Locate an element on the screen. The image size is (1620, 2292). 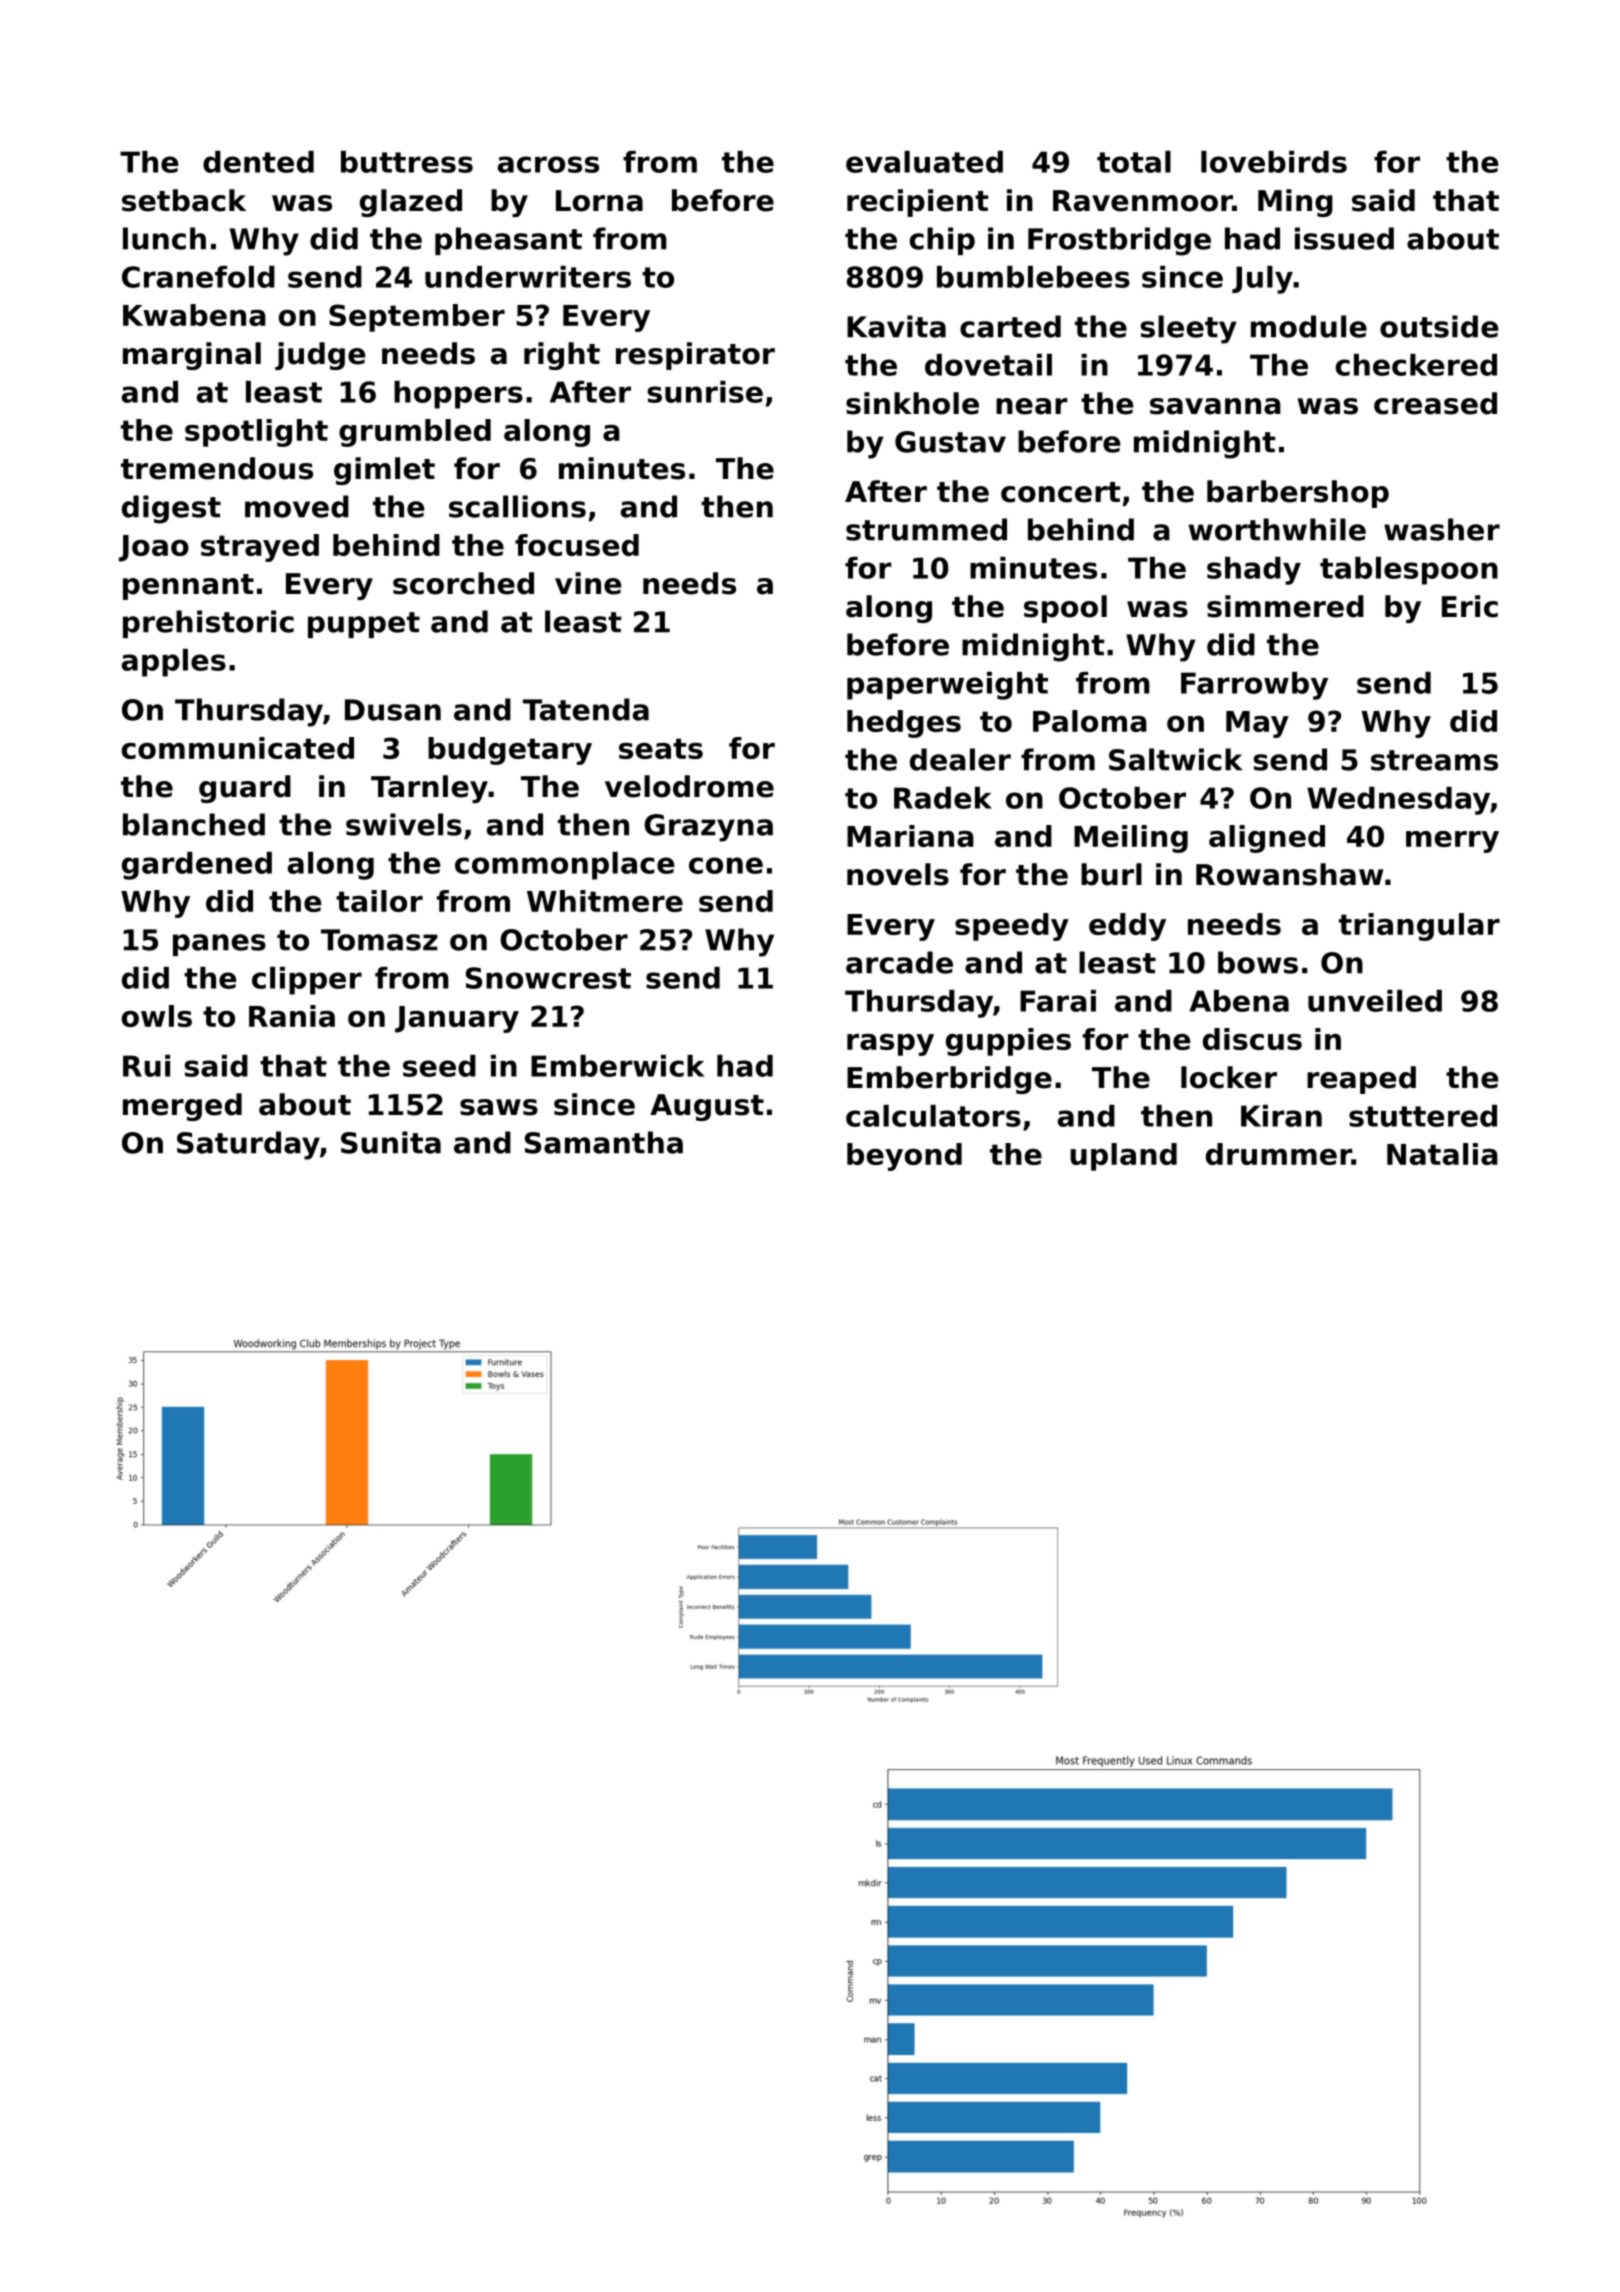
total is located at coordinates (1134, 162).
